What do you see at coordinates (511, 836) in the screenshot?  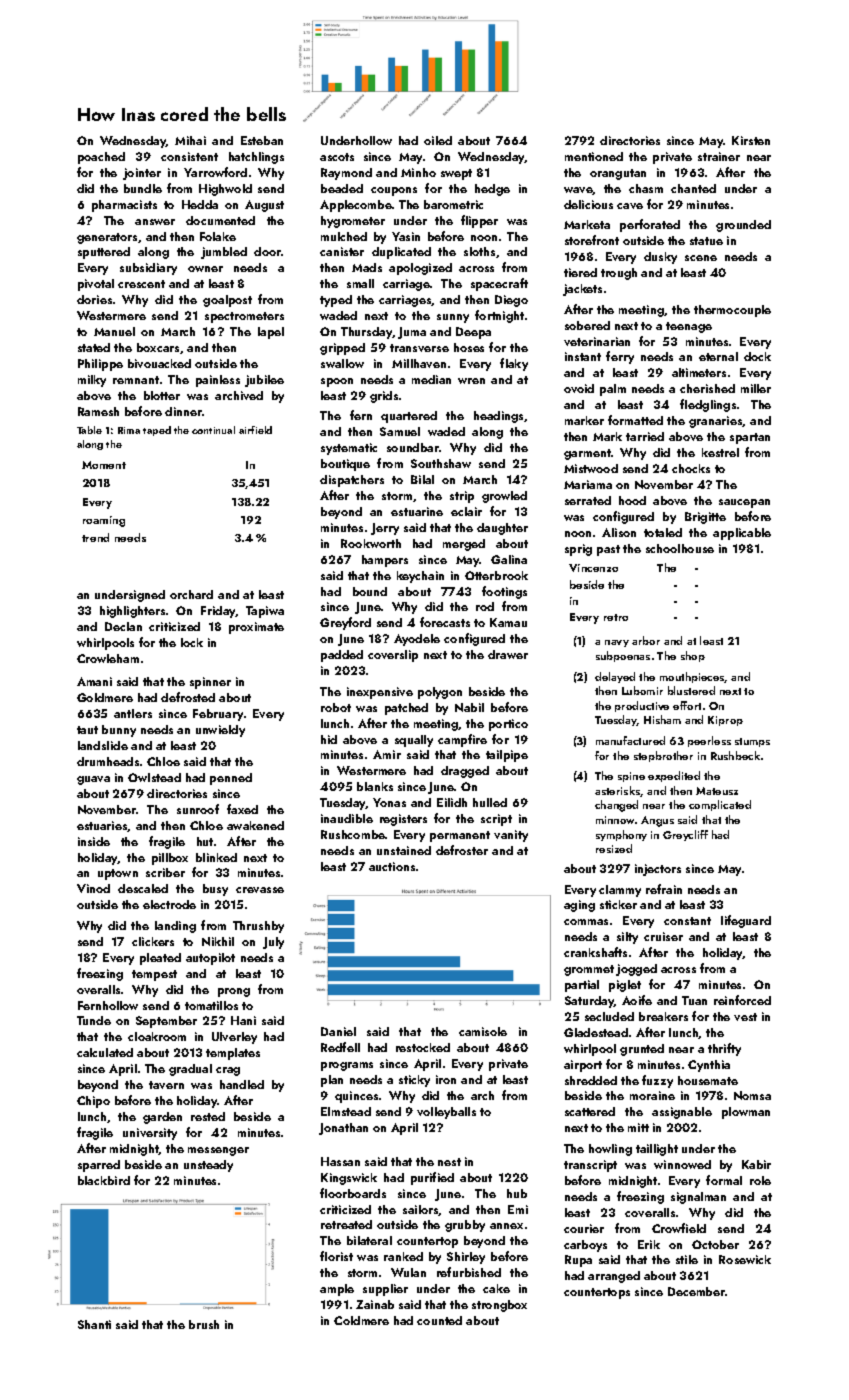 I see `vanity` at bounding box center [511, 836].
